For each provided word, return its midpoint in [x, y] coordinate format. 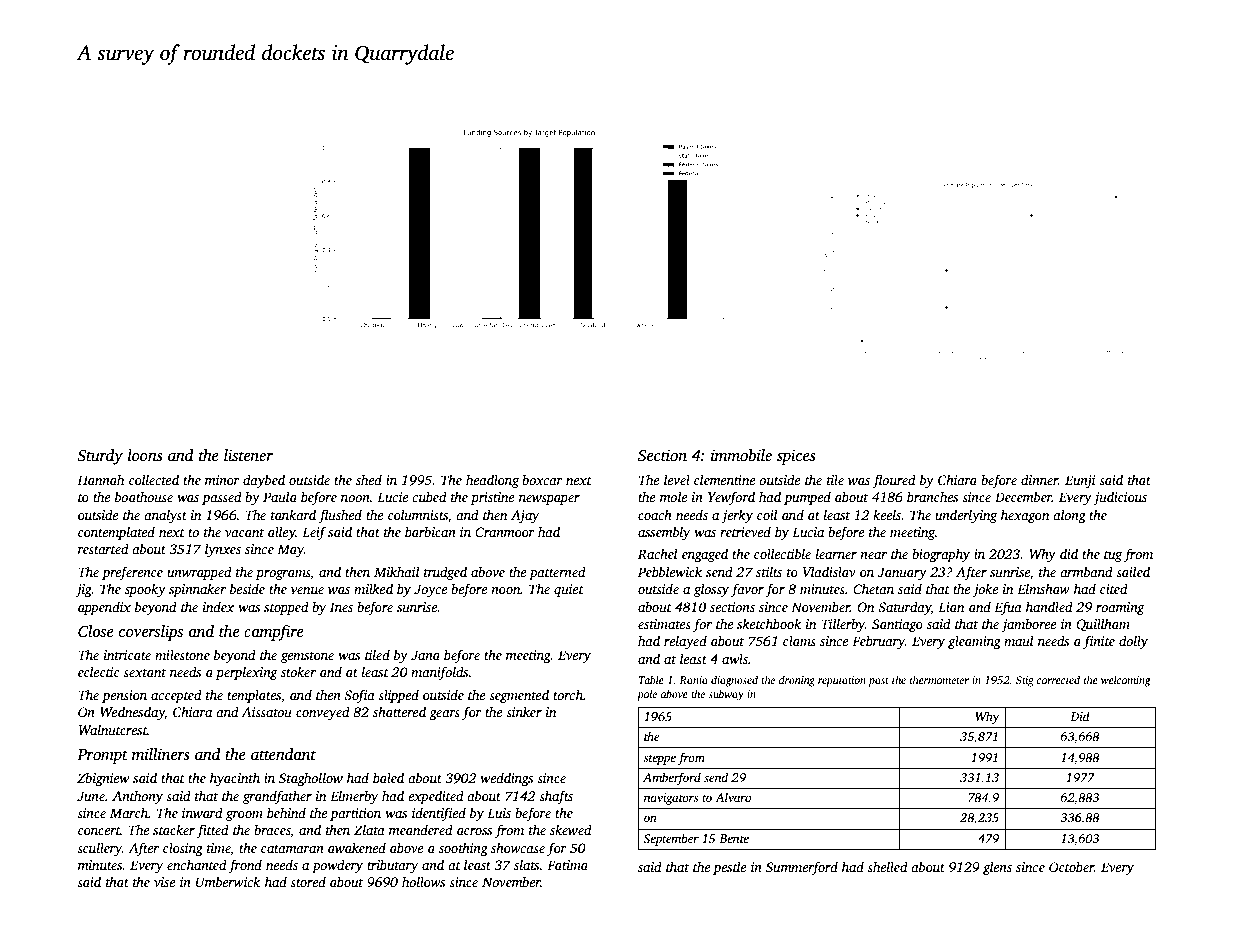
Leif [314, 533]
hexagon [1025, 516]
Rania [693, 680]
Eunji [1080, 481]
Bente [734, 838]
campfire [273, 632]
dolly [1133, 642]
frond [245, 866]
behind [286, 812]
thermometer [939, 679]
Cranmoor [505, 532]
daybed [264, 481]
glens [997, 868]
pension [124, 696]
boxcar [542, 479]
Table [651, 679]
